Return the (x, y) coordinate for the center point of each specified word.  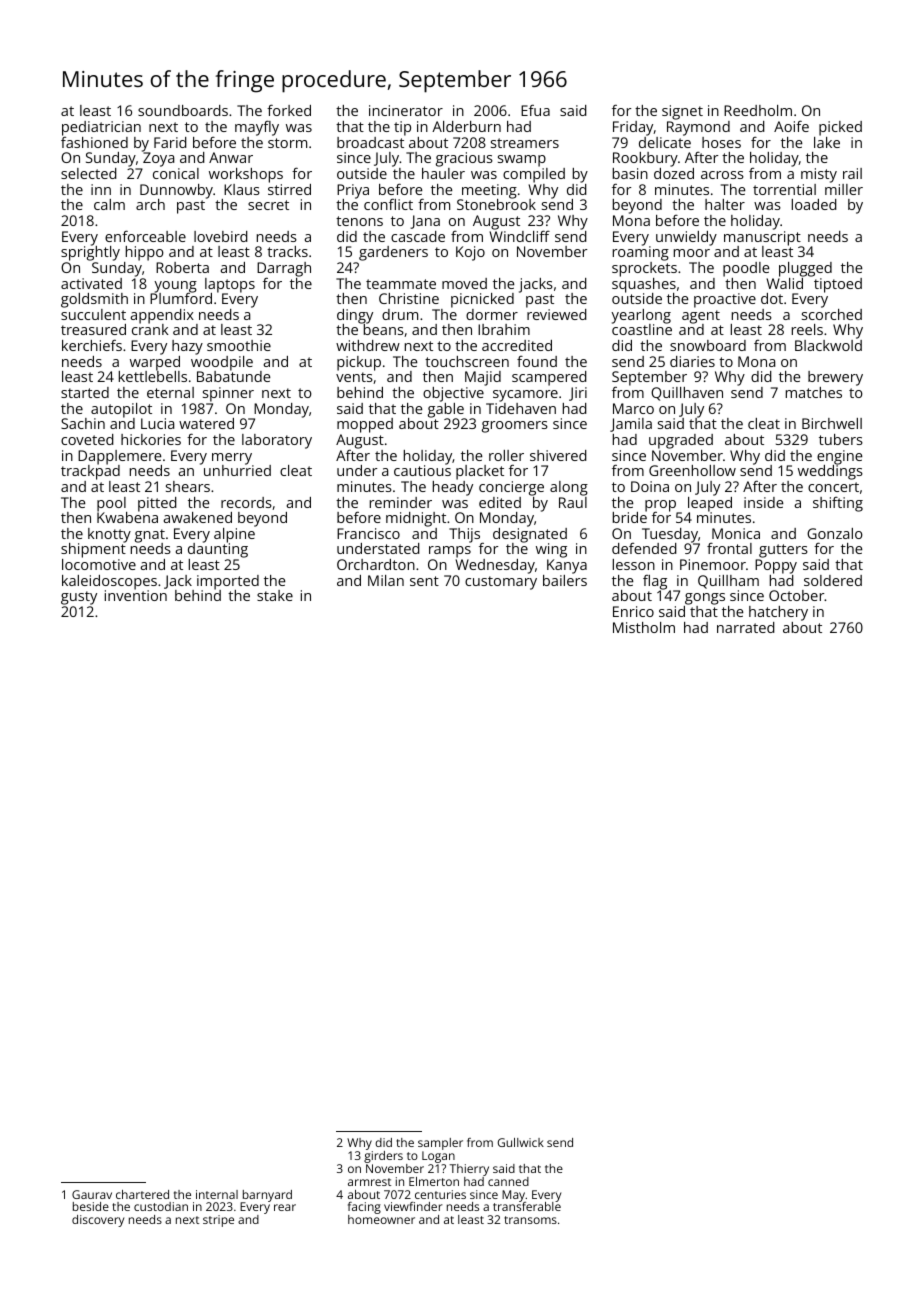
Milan (386, 580)
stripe (218, 1221)
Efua (535, 110)
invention (136, 595)
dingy (355, 316)
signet (682, 112)
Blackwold (828, 345)
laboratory (277, 441)
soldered (833, 580)
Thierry (469, 1170)
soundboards (183, 110)
